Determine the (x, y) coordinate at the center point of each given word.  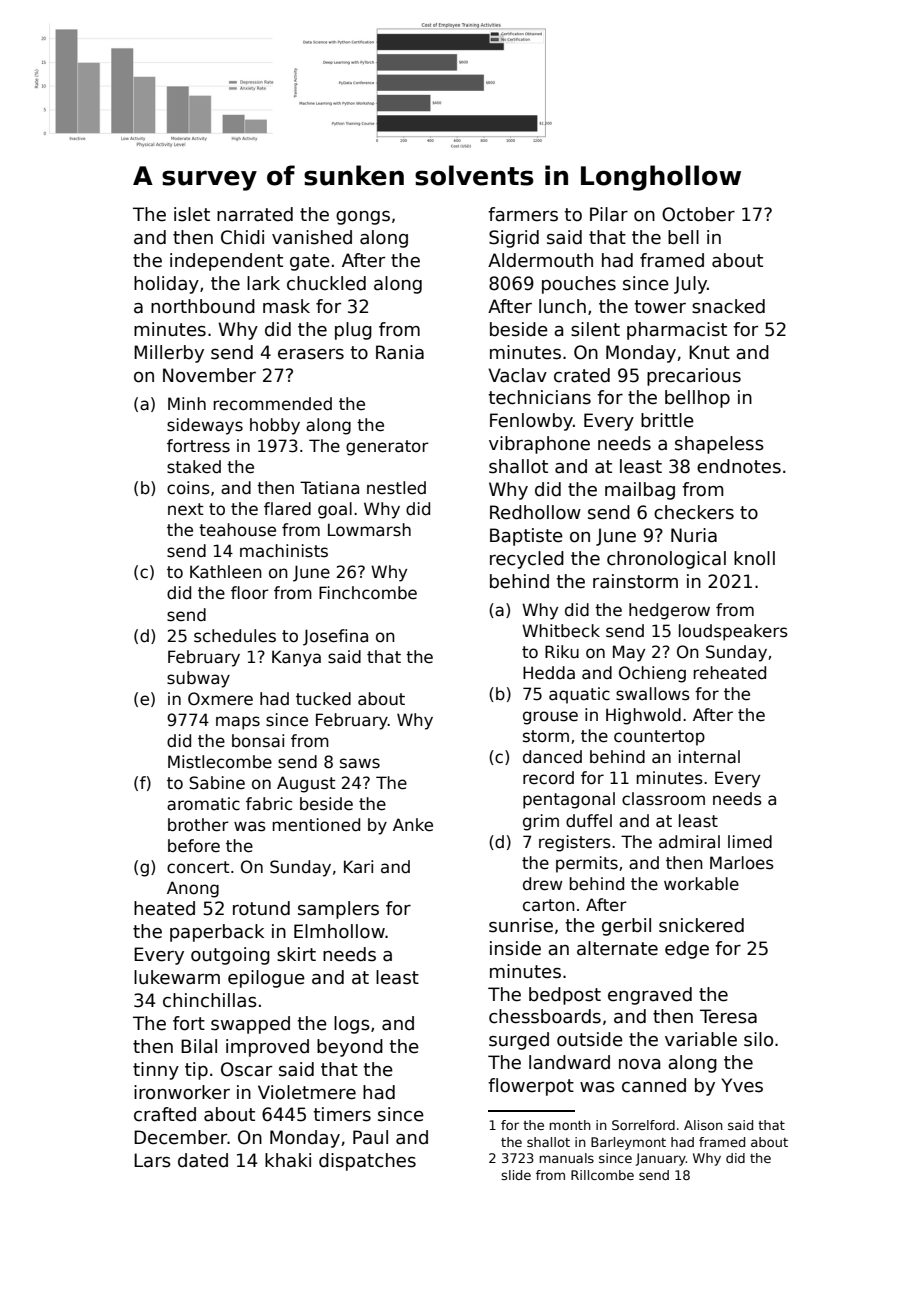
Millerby (169, 354)
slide (516, 1175)
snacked (728, 306)
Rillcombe (602, 1175)
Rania (400, 352)
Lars (152, 1160)
